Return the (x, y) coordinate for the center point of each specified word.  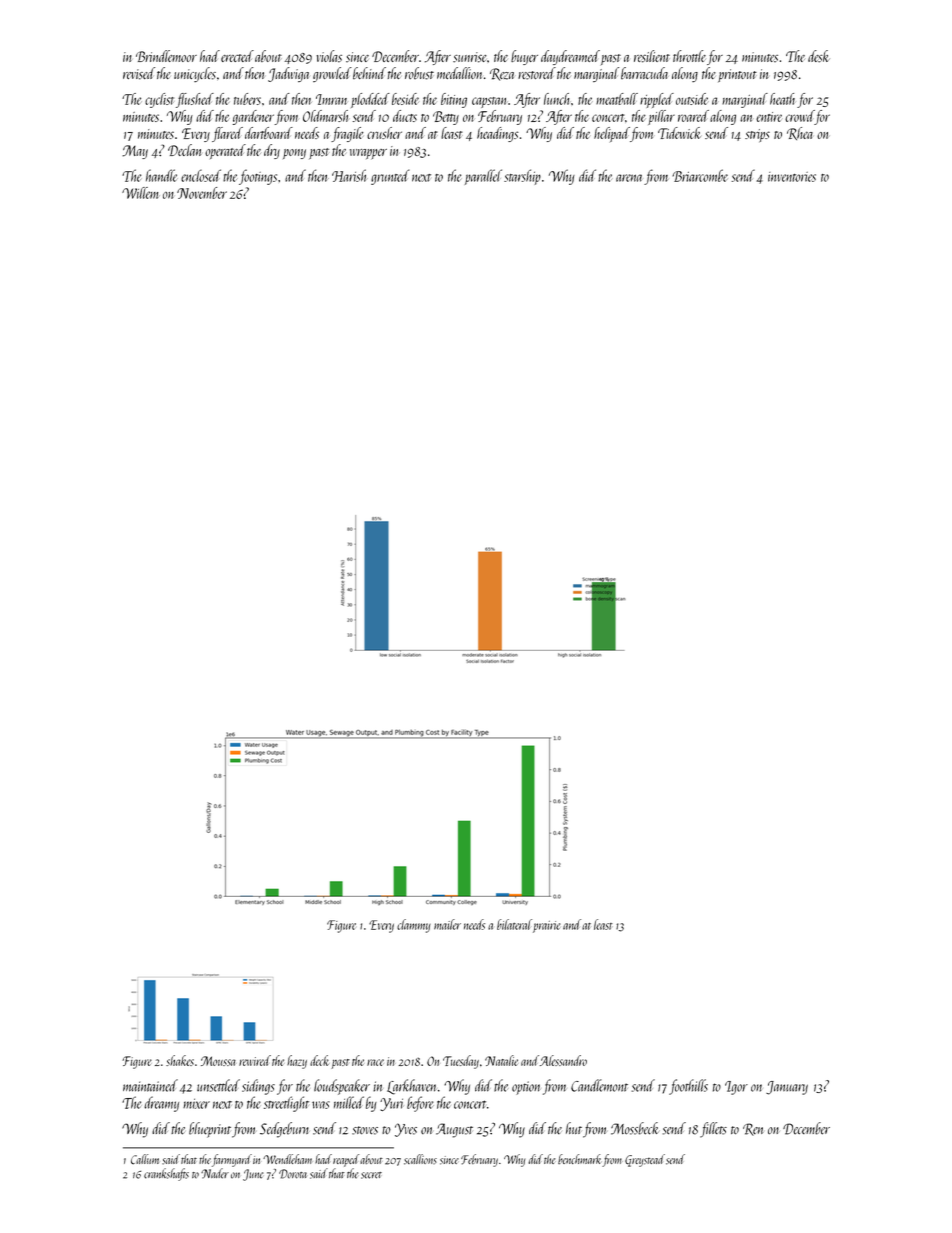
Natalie (501, 1060)
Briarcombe (700, 175)
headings (498, 134)
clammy (414, 926)
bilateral (514, 924)
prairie (546, 927)
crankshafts (166, 1174)
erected (237, 56)
